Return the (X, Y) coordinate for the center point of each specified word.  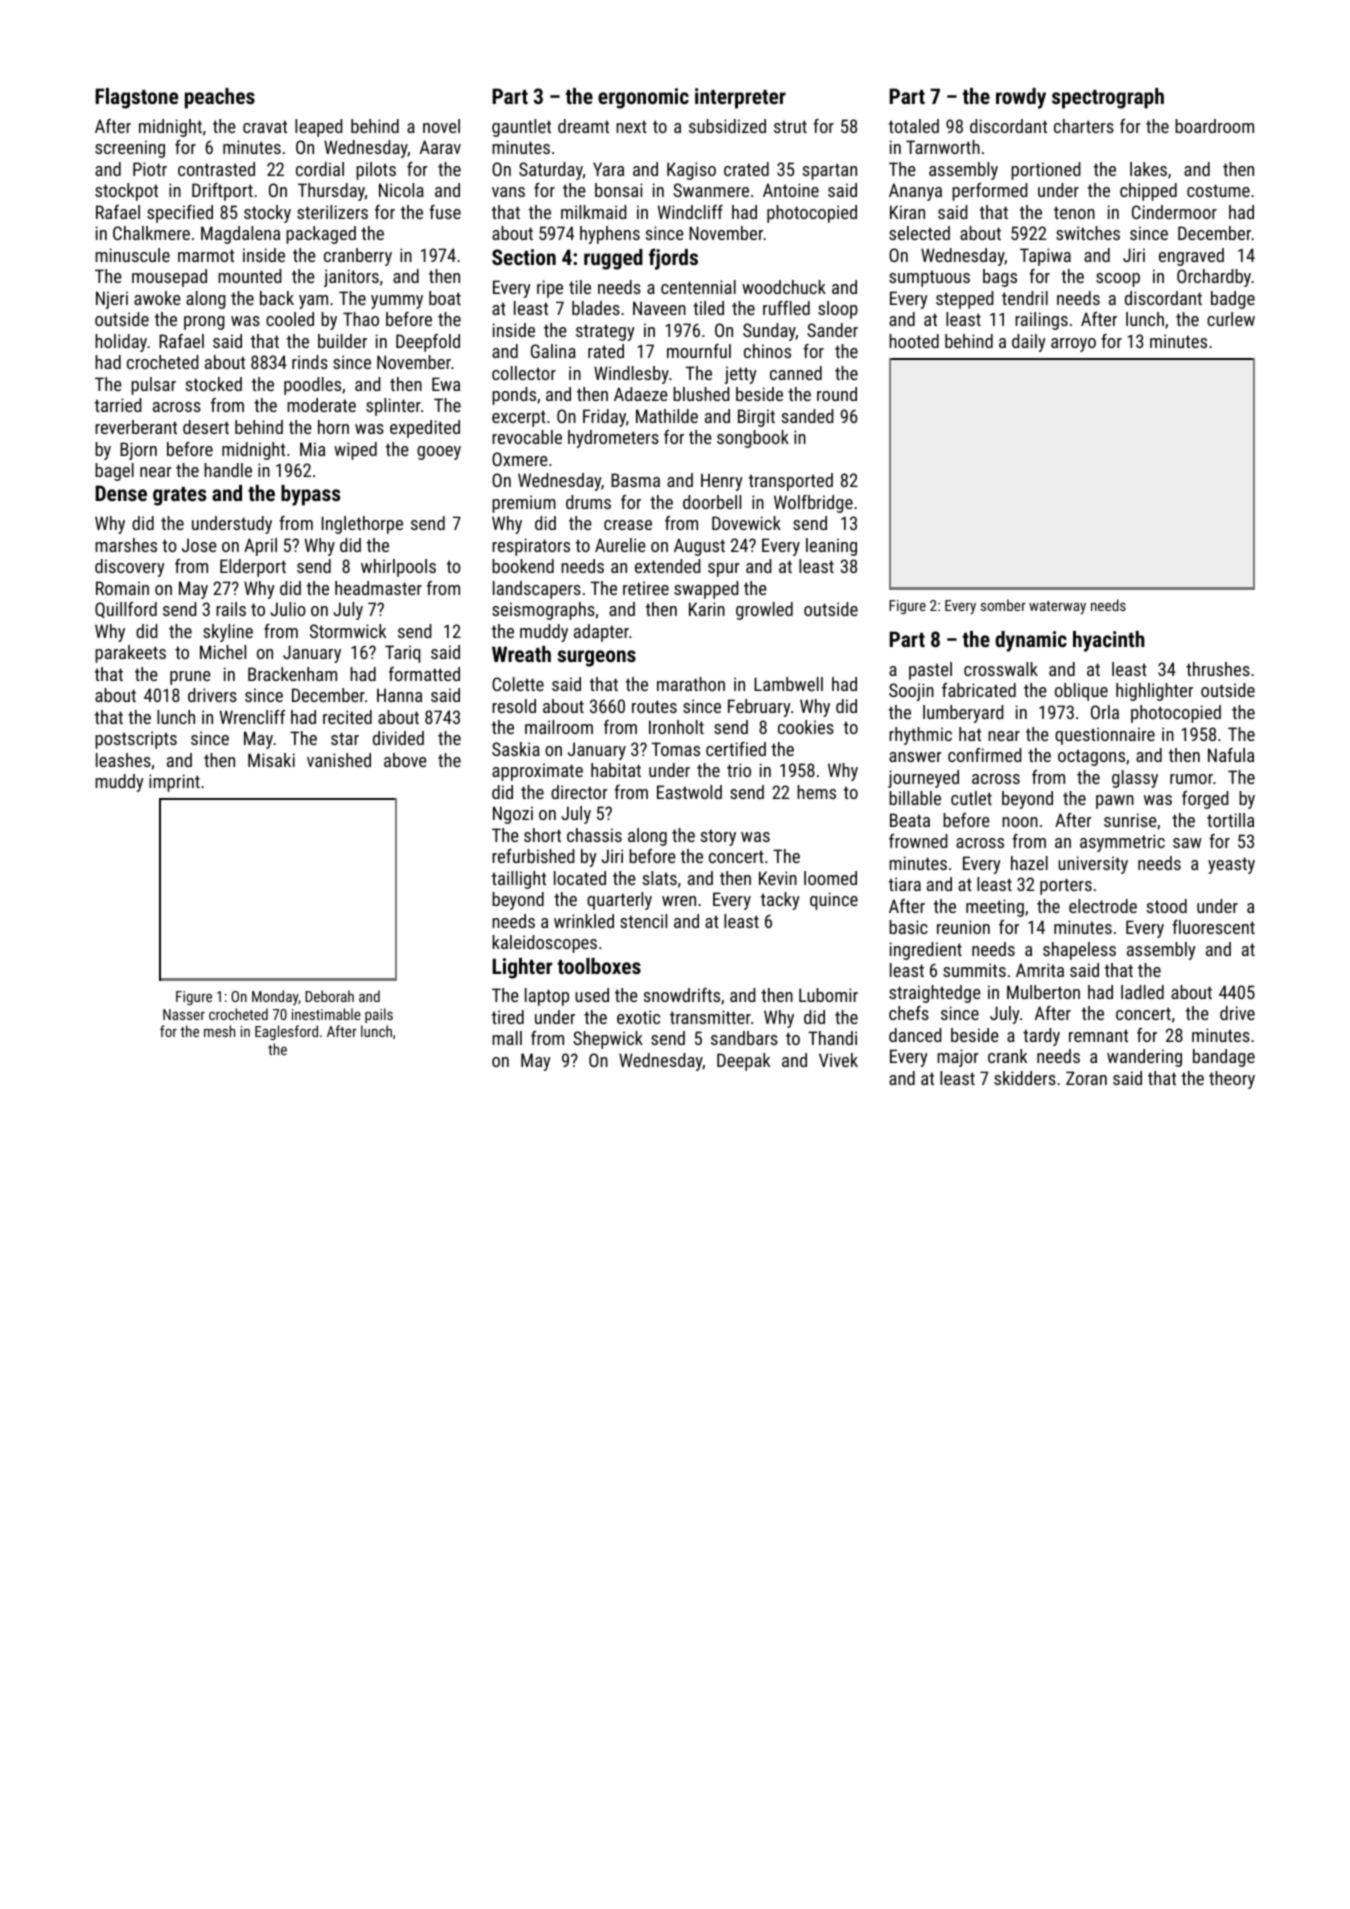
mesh (219, 1031)
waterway (1057, 607)
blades (596, 308)
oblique (1081, 692)
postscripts (136, 740)
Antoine (791, 190)
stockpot (126, 192)
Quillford (126, 610)
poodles (312, 386)
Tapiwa (1045, 257)
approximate (537, 772)
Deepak (743, 1062)
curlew (1231, 319)
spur (724, 570)
